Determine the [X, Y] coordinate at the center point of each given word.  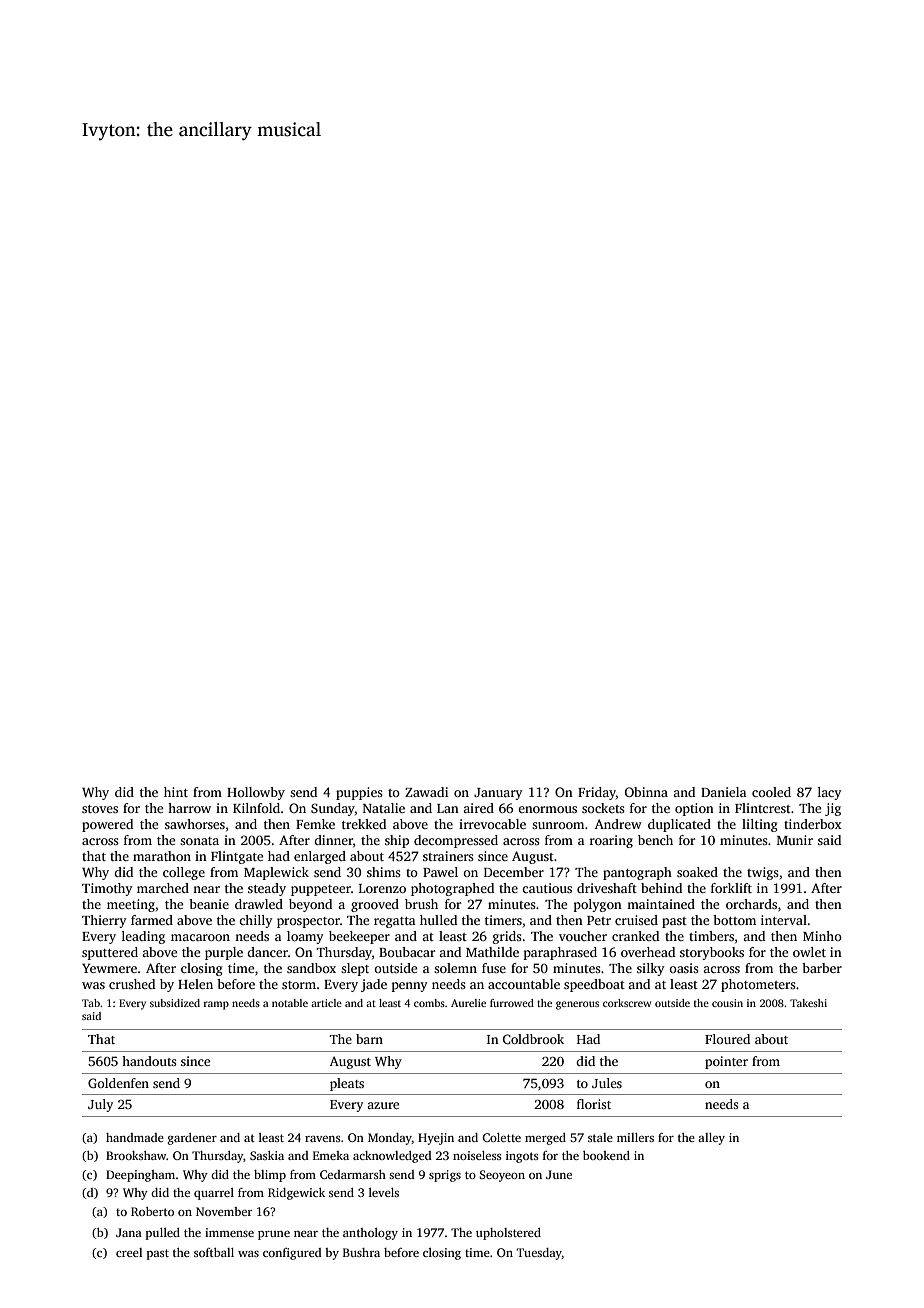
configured [292, 1254]
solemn [455, 968]
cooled [771, 792]
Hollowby [256, 793]
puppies [359, 793]
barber [822, 968]
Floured [727, 1039]
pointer [726, 1062]
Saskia [267, 1155]
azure [383, 1105]
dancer [267, 952]
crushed [132, 984]
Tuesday [539, 1254]
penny [410, 987]
